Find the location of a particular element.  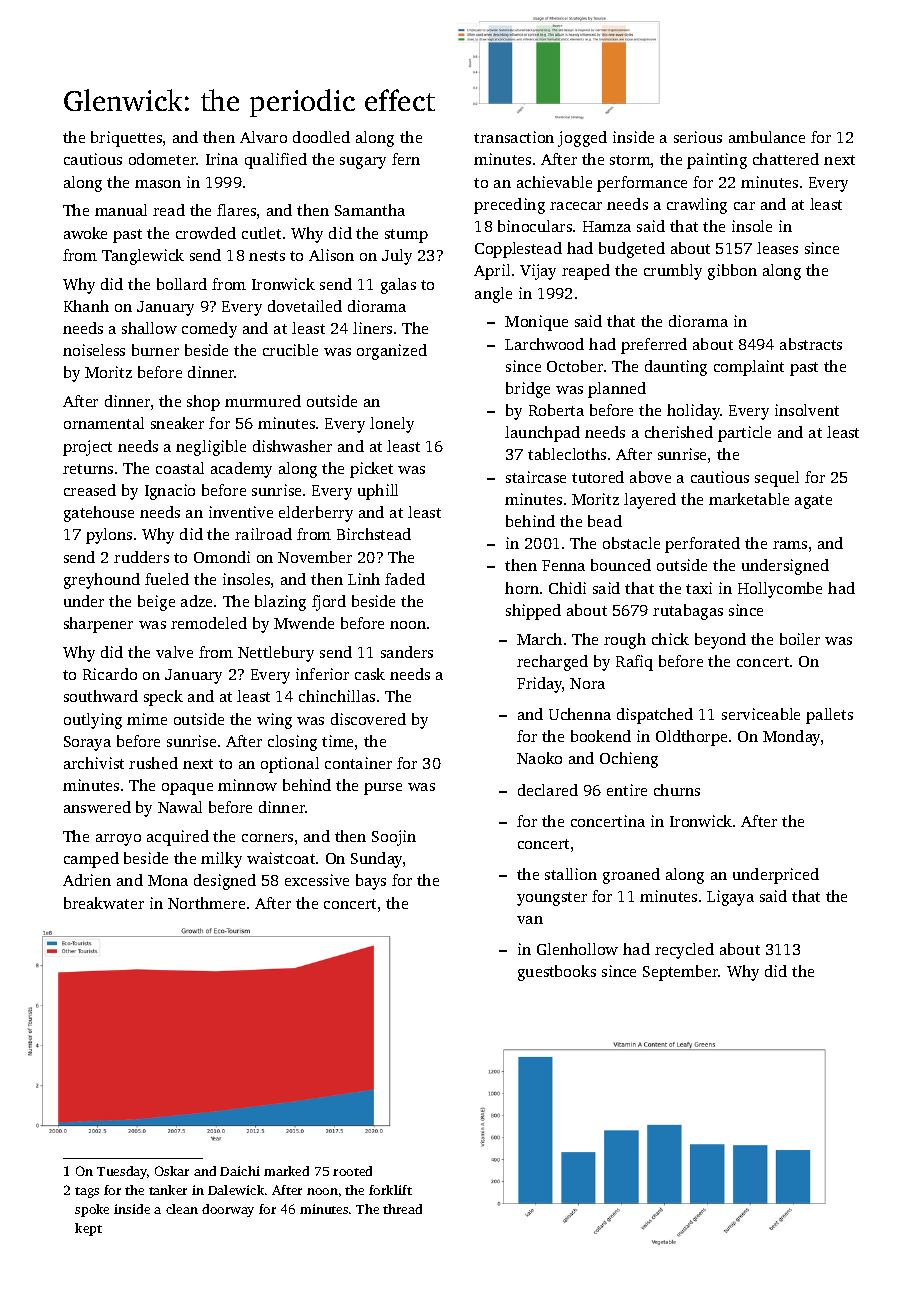

serious is located at coordinates (698, 137).
